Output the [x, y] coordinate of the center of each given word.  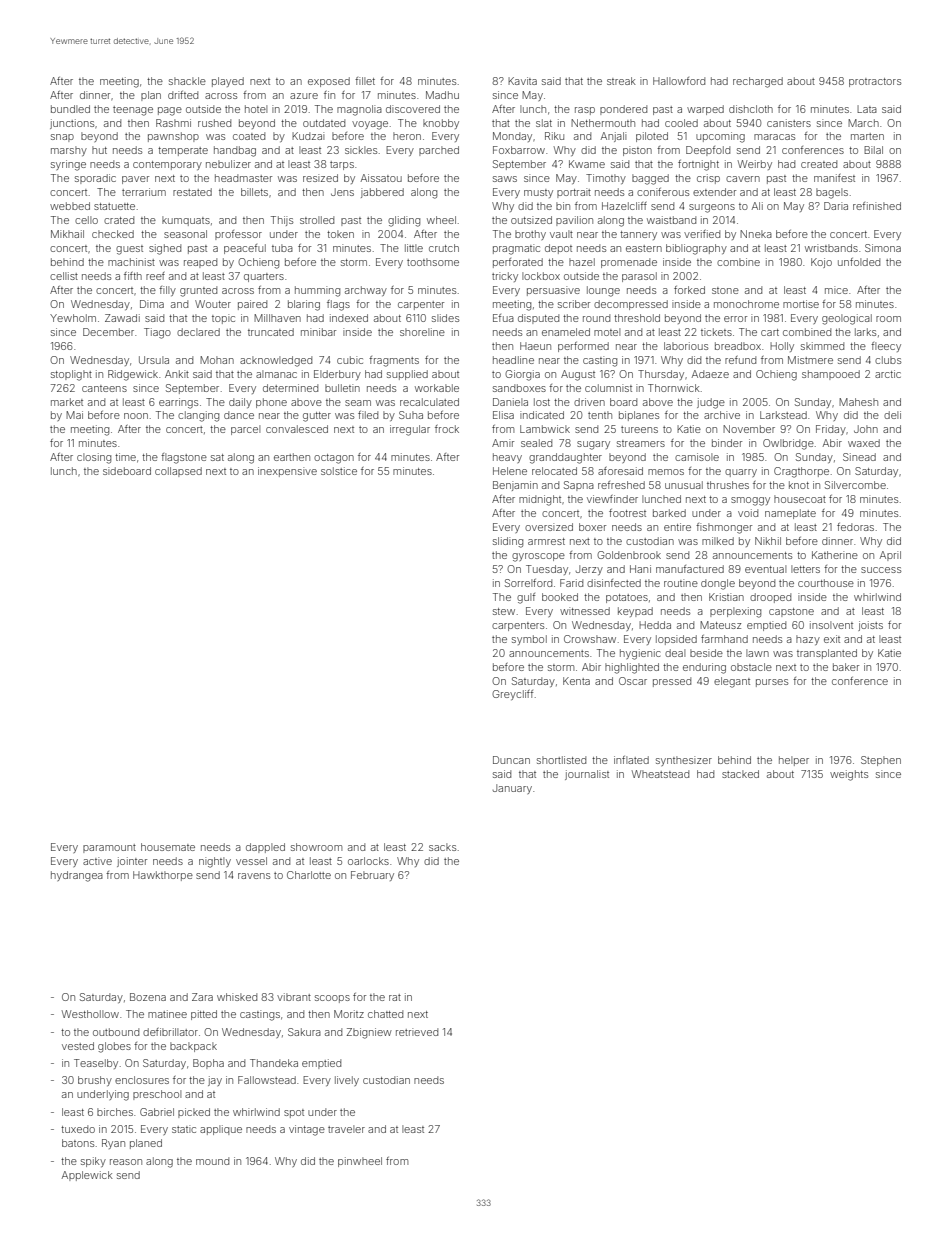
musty [538, 193]
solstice [339, 471]
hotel [256, 109]
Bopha [208, 1064]
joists [870, 626]
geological [847, 319]
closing [94, 458]
